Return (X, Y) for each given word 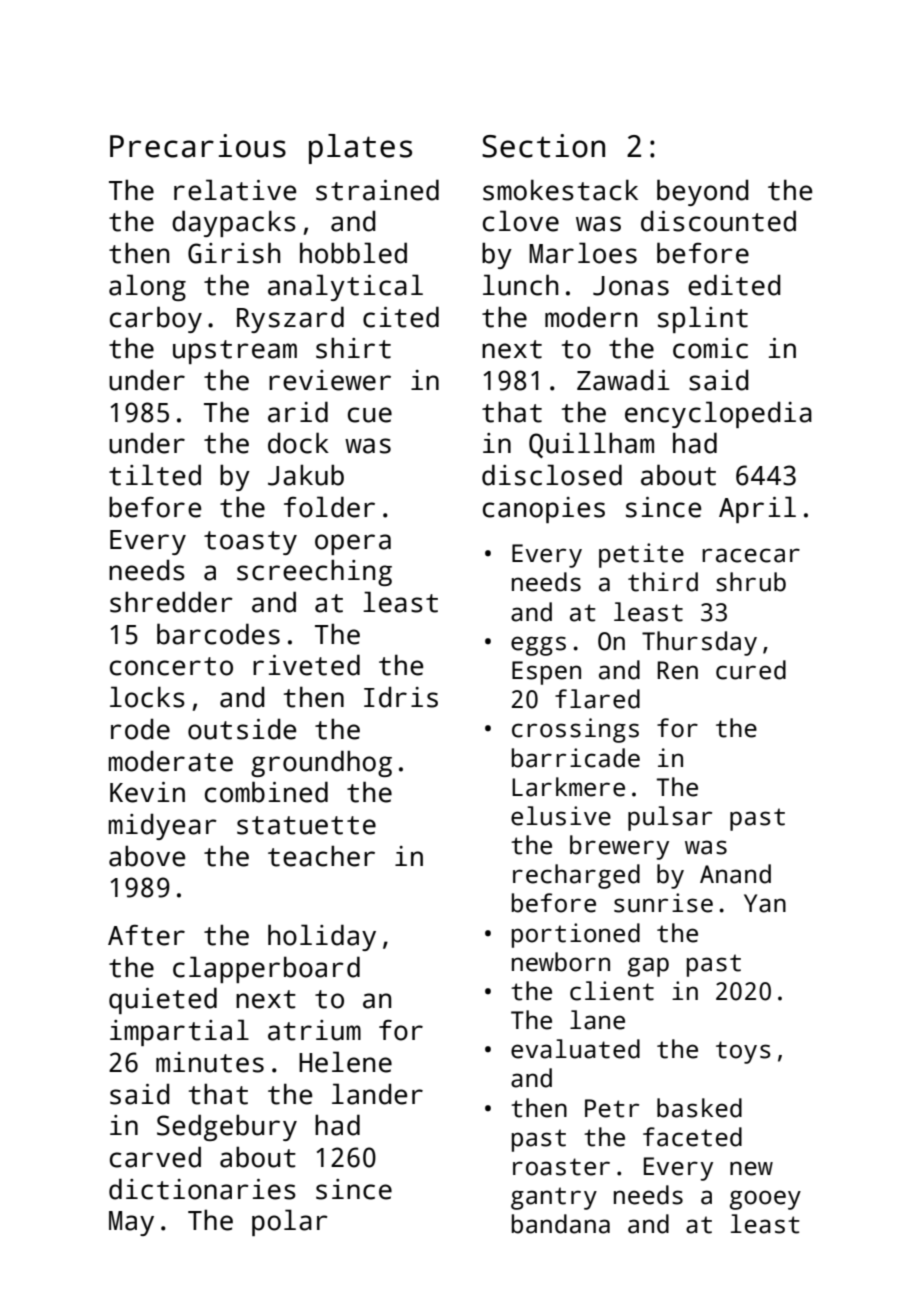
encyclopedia (718, 414)
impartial (179, 1032)
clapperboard (266, 969)
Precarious (198, 146)
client (612, 991)
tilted (155, 475)
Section (543, 146)
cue (370, 415)
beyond (703, 192)
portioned (576, 935)
